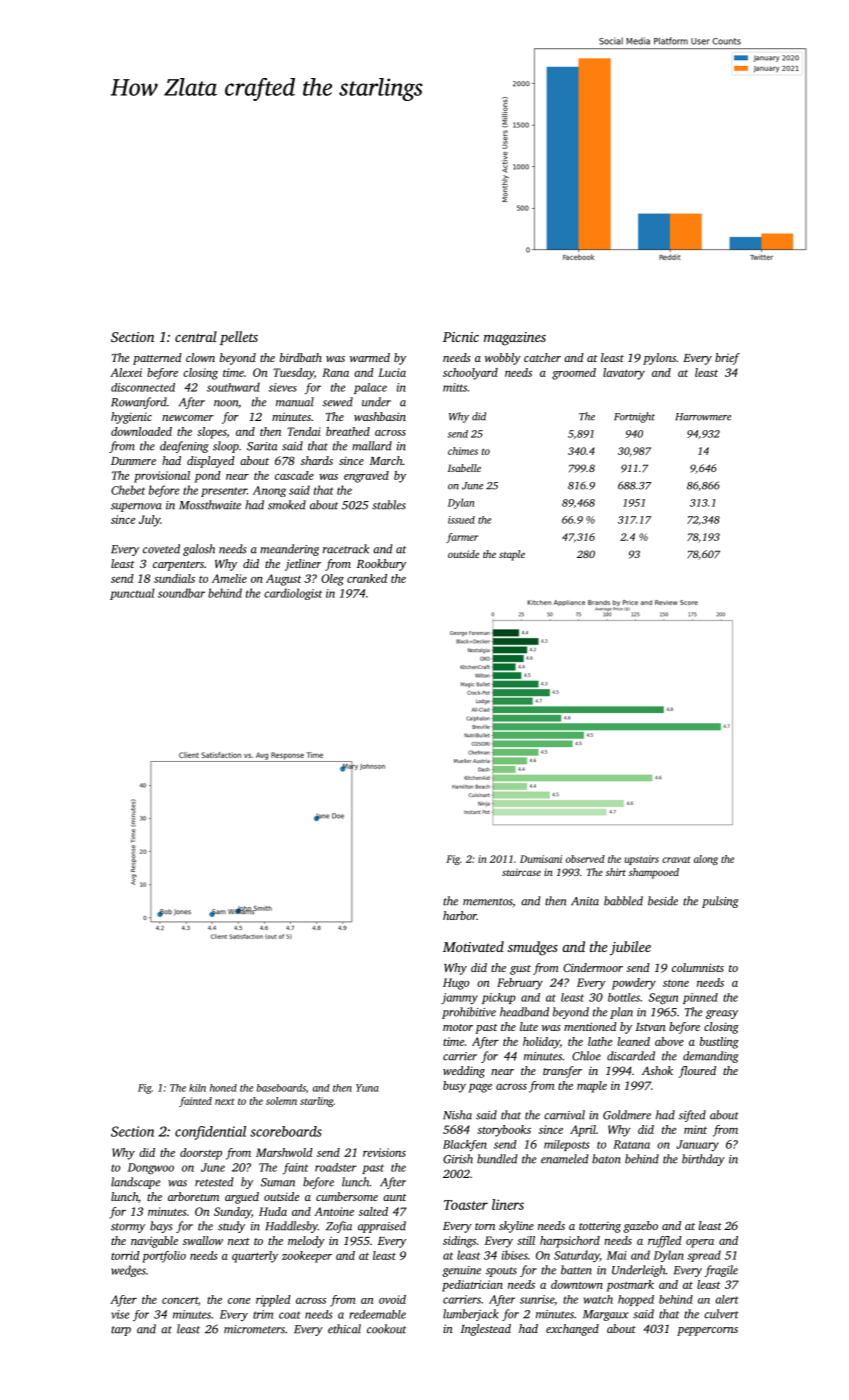  Describe the element at coordinates (537, 1299) in the screenshot. I see `sunrise` at that location.
